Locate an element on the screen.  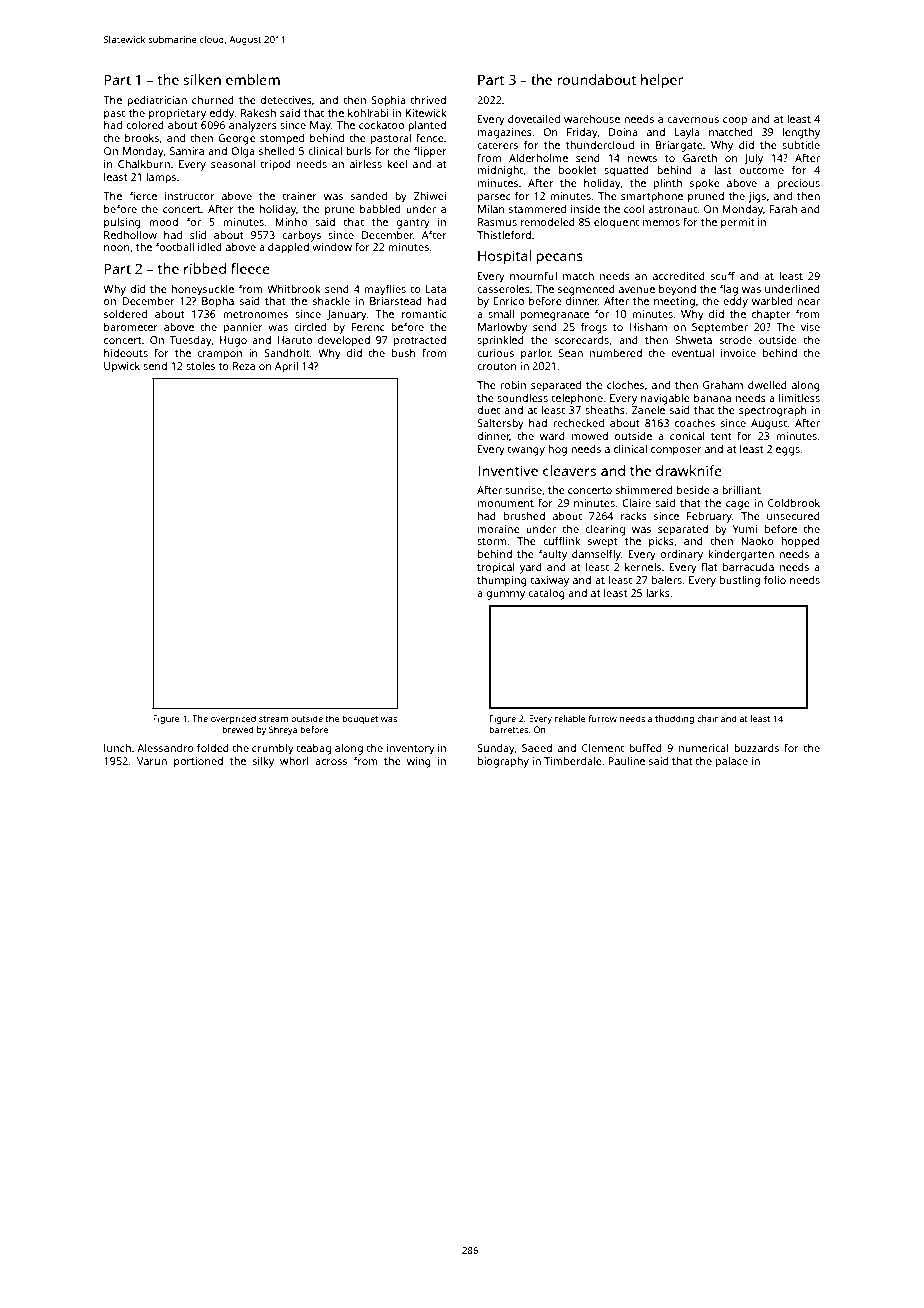
helper is located at coordinates (662, 81).
